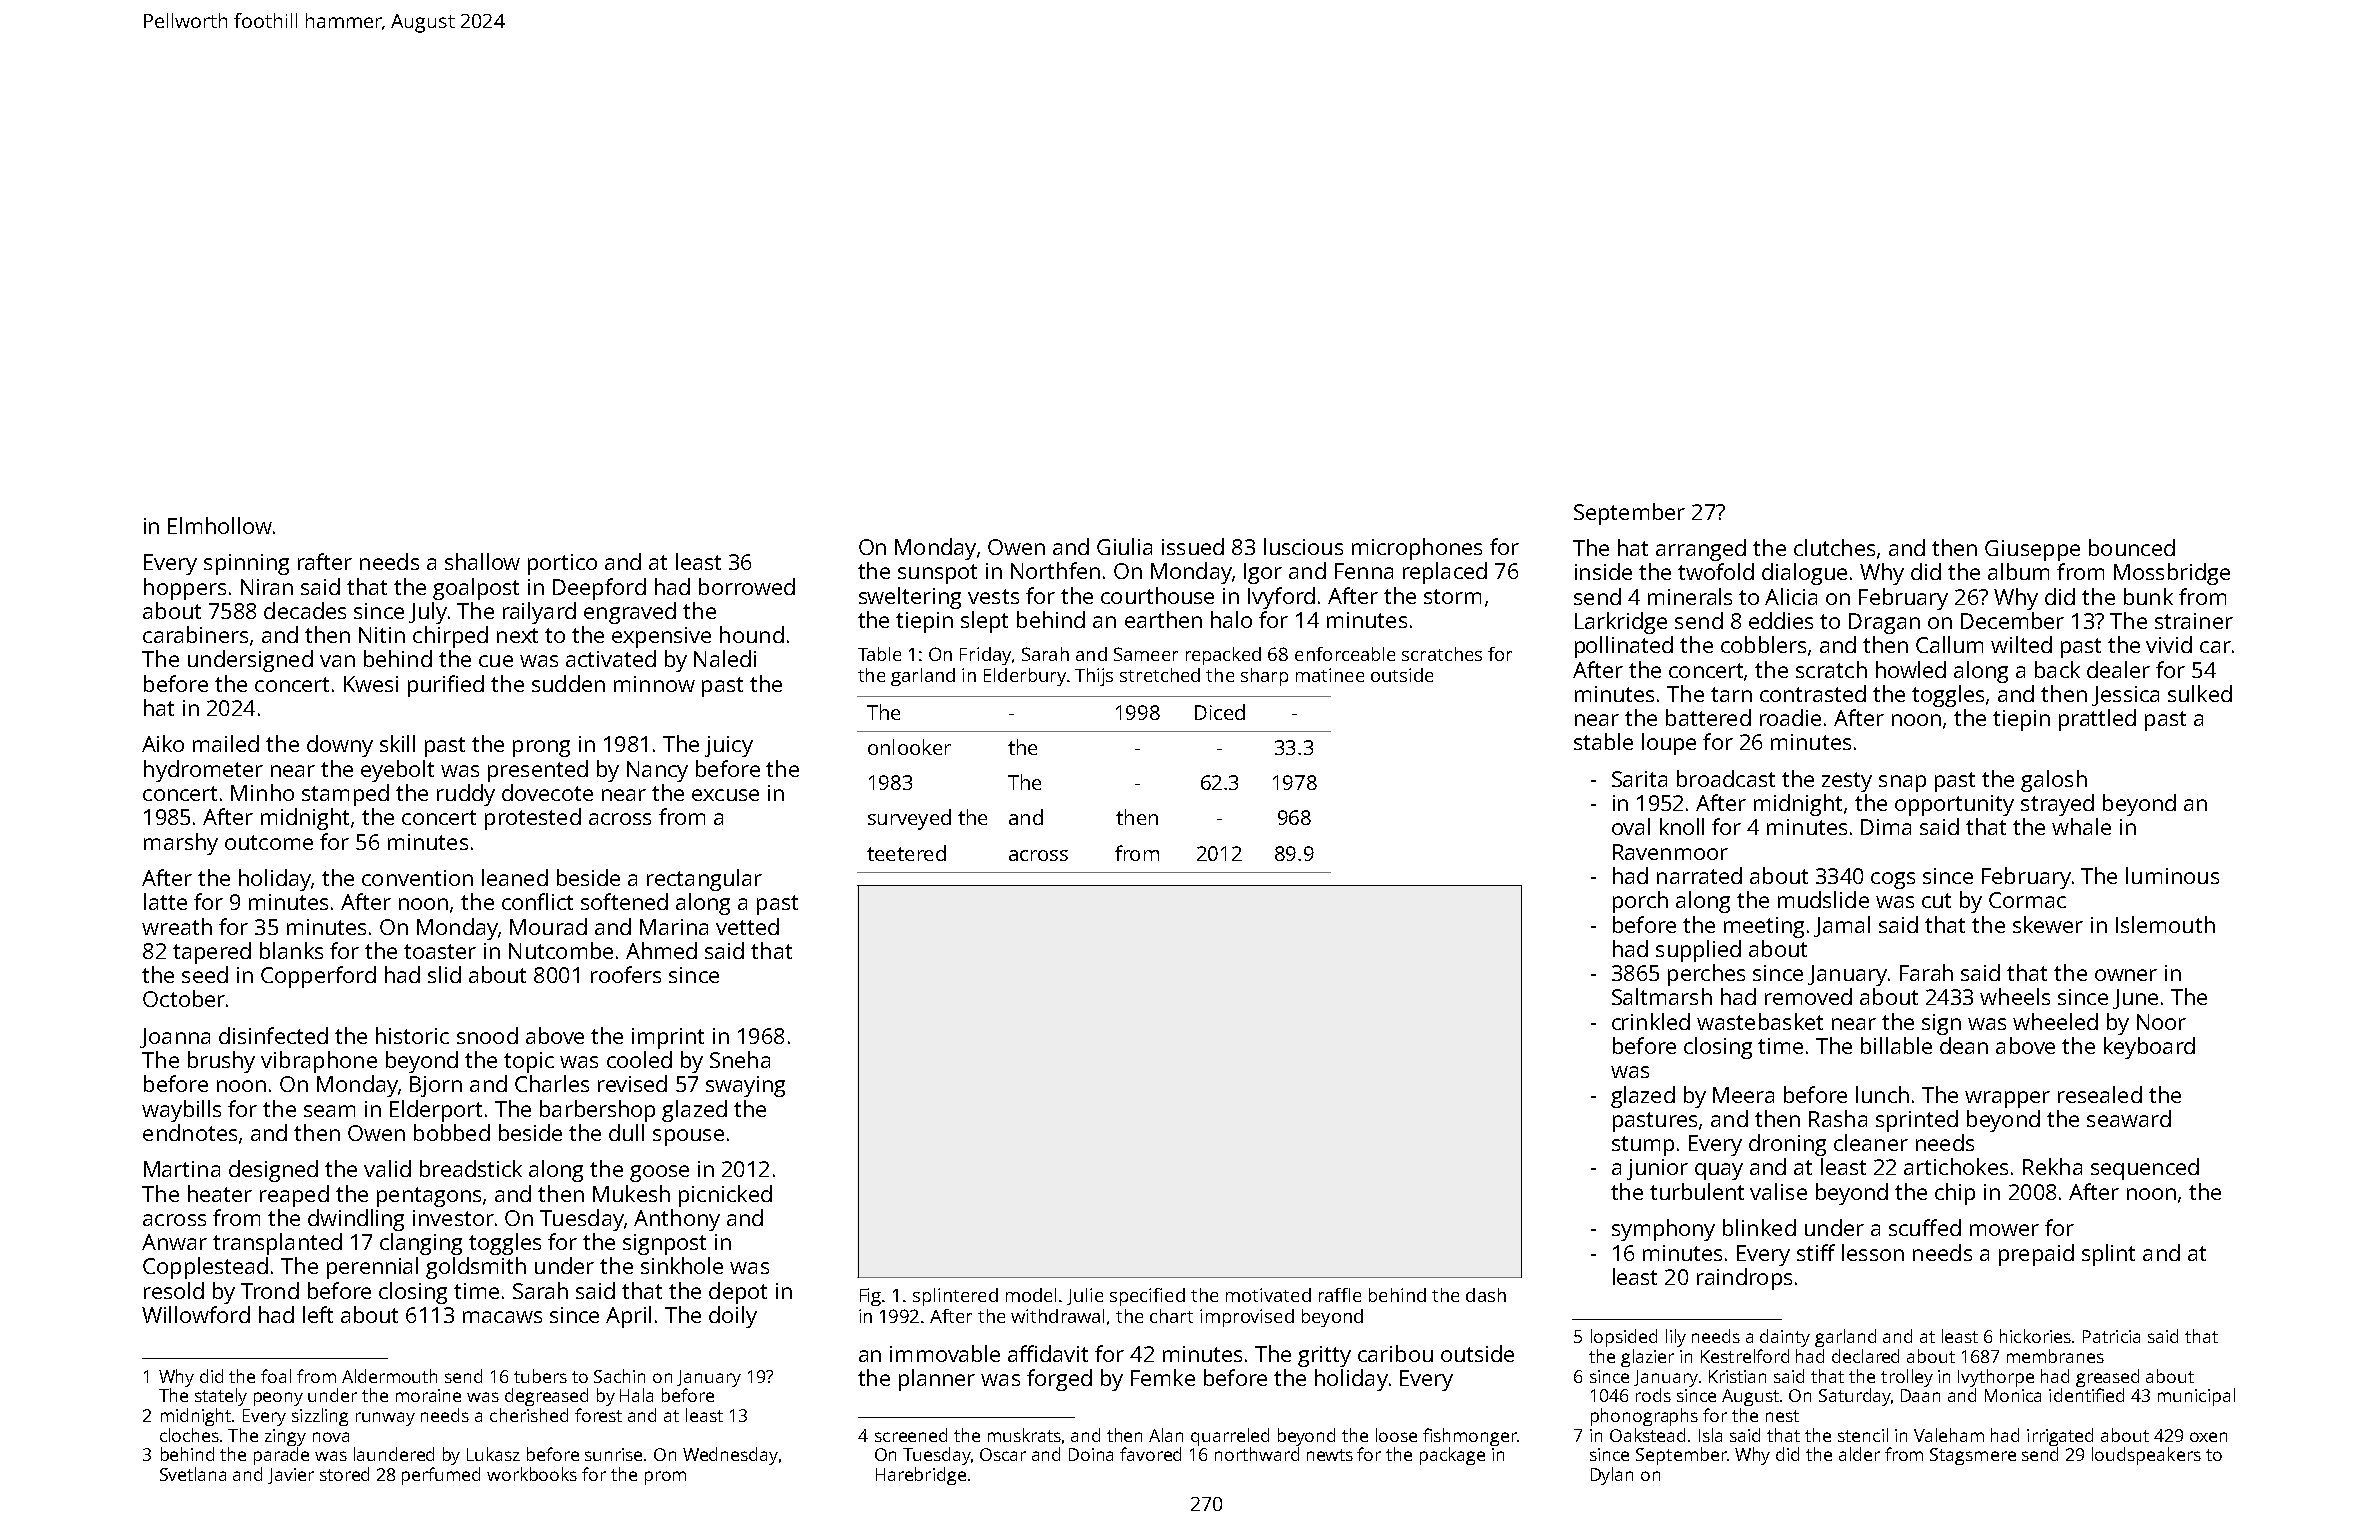 This image has width=2380, height=1540. What do you see at coordinates (1330, 675) in the image?
I see `matinee` at bounding box center [1330, 675].
